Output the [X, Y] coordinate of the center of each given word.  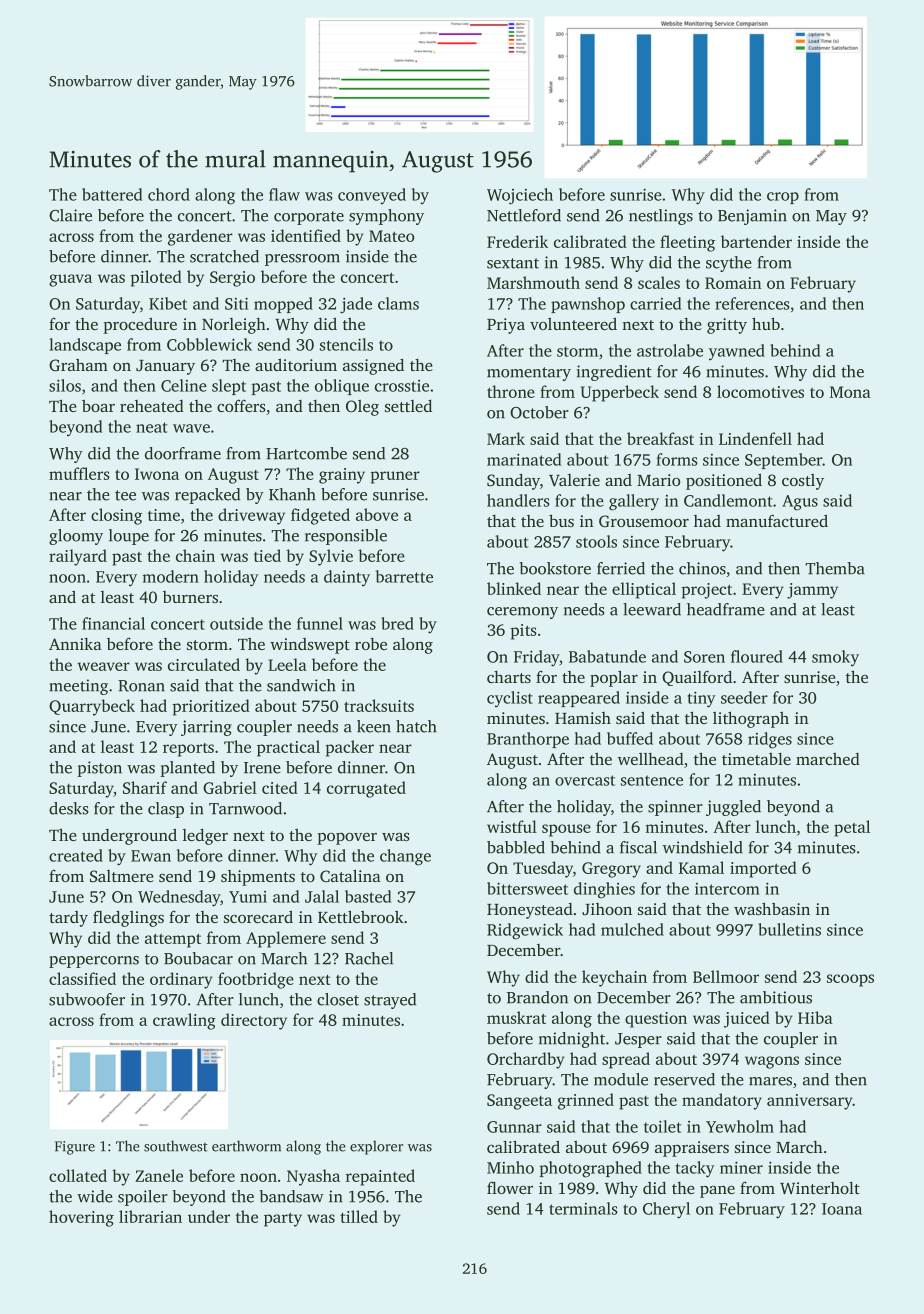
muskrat [516, 1017]
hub [766, 323]
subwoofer [87, 999]
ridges [770, 740]
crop [783, 198]
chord [169, 194]
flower [510, 1187]
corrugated [366, 789]
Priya [506, 326]
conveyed [372, 196]
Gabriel [230, 787]
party [283, 1220]
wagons [772, 1062]
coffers [241, 405]
